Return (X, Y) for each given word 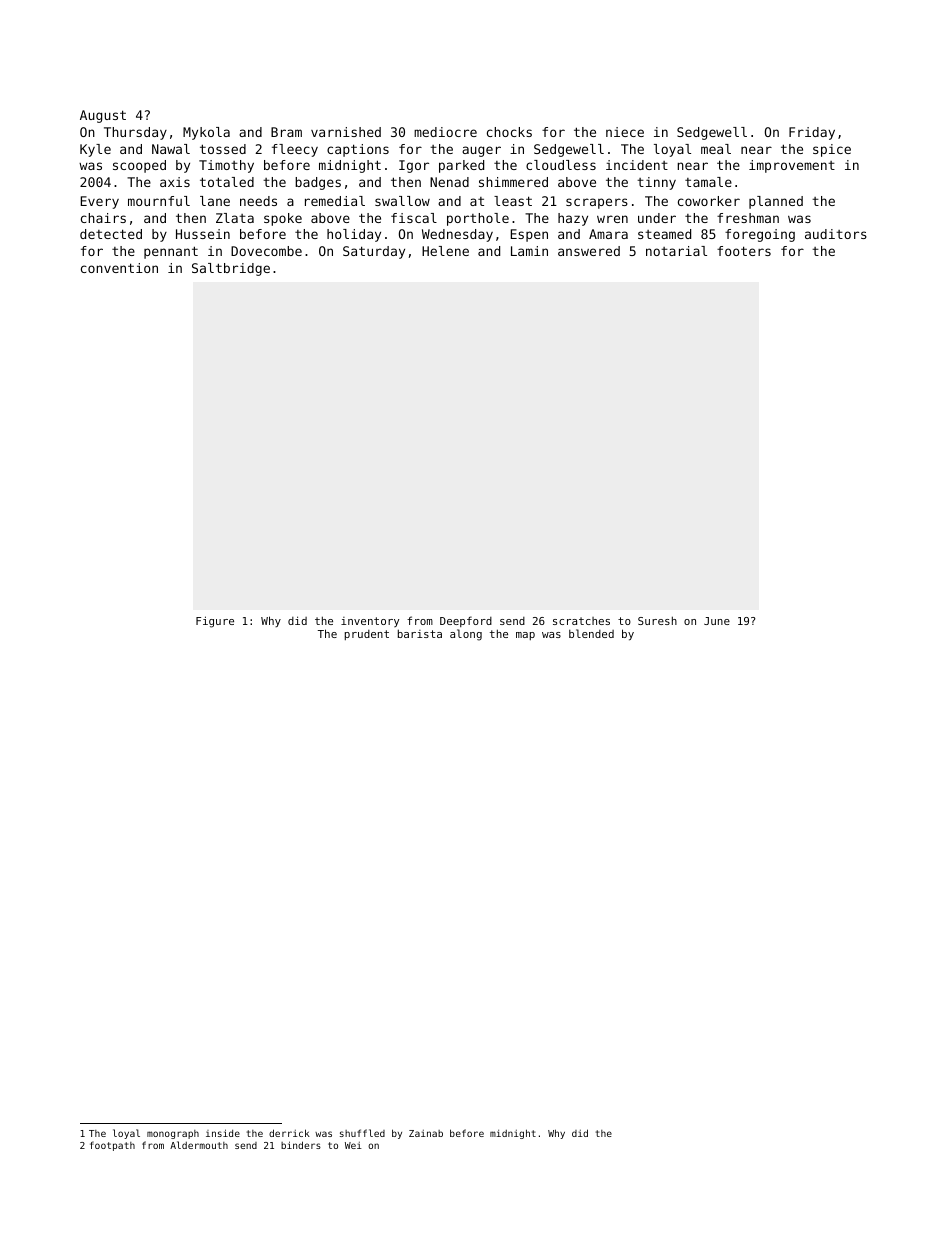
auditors (836, 234)
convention (119, 268)
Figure (215, 622)
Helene (445, 251)
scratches (581, 621)
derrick (289, 1133)
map (525, 636)
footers (744, 251)
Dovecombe (266, 251)
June (717, 621)
